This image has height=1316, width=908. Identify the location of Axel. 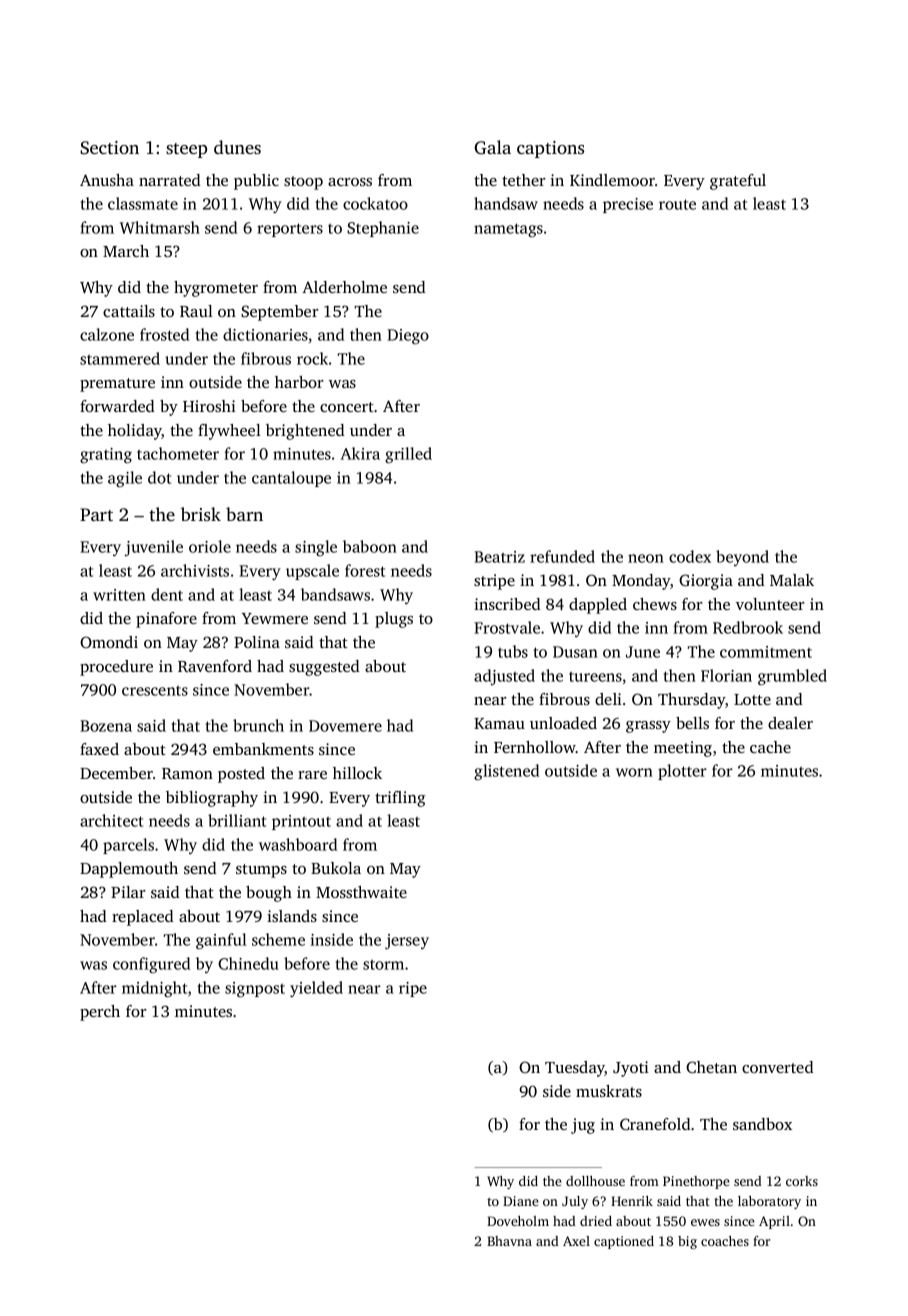
(576, 1241).
